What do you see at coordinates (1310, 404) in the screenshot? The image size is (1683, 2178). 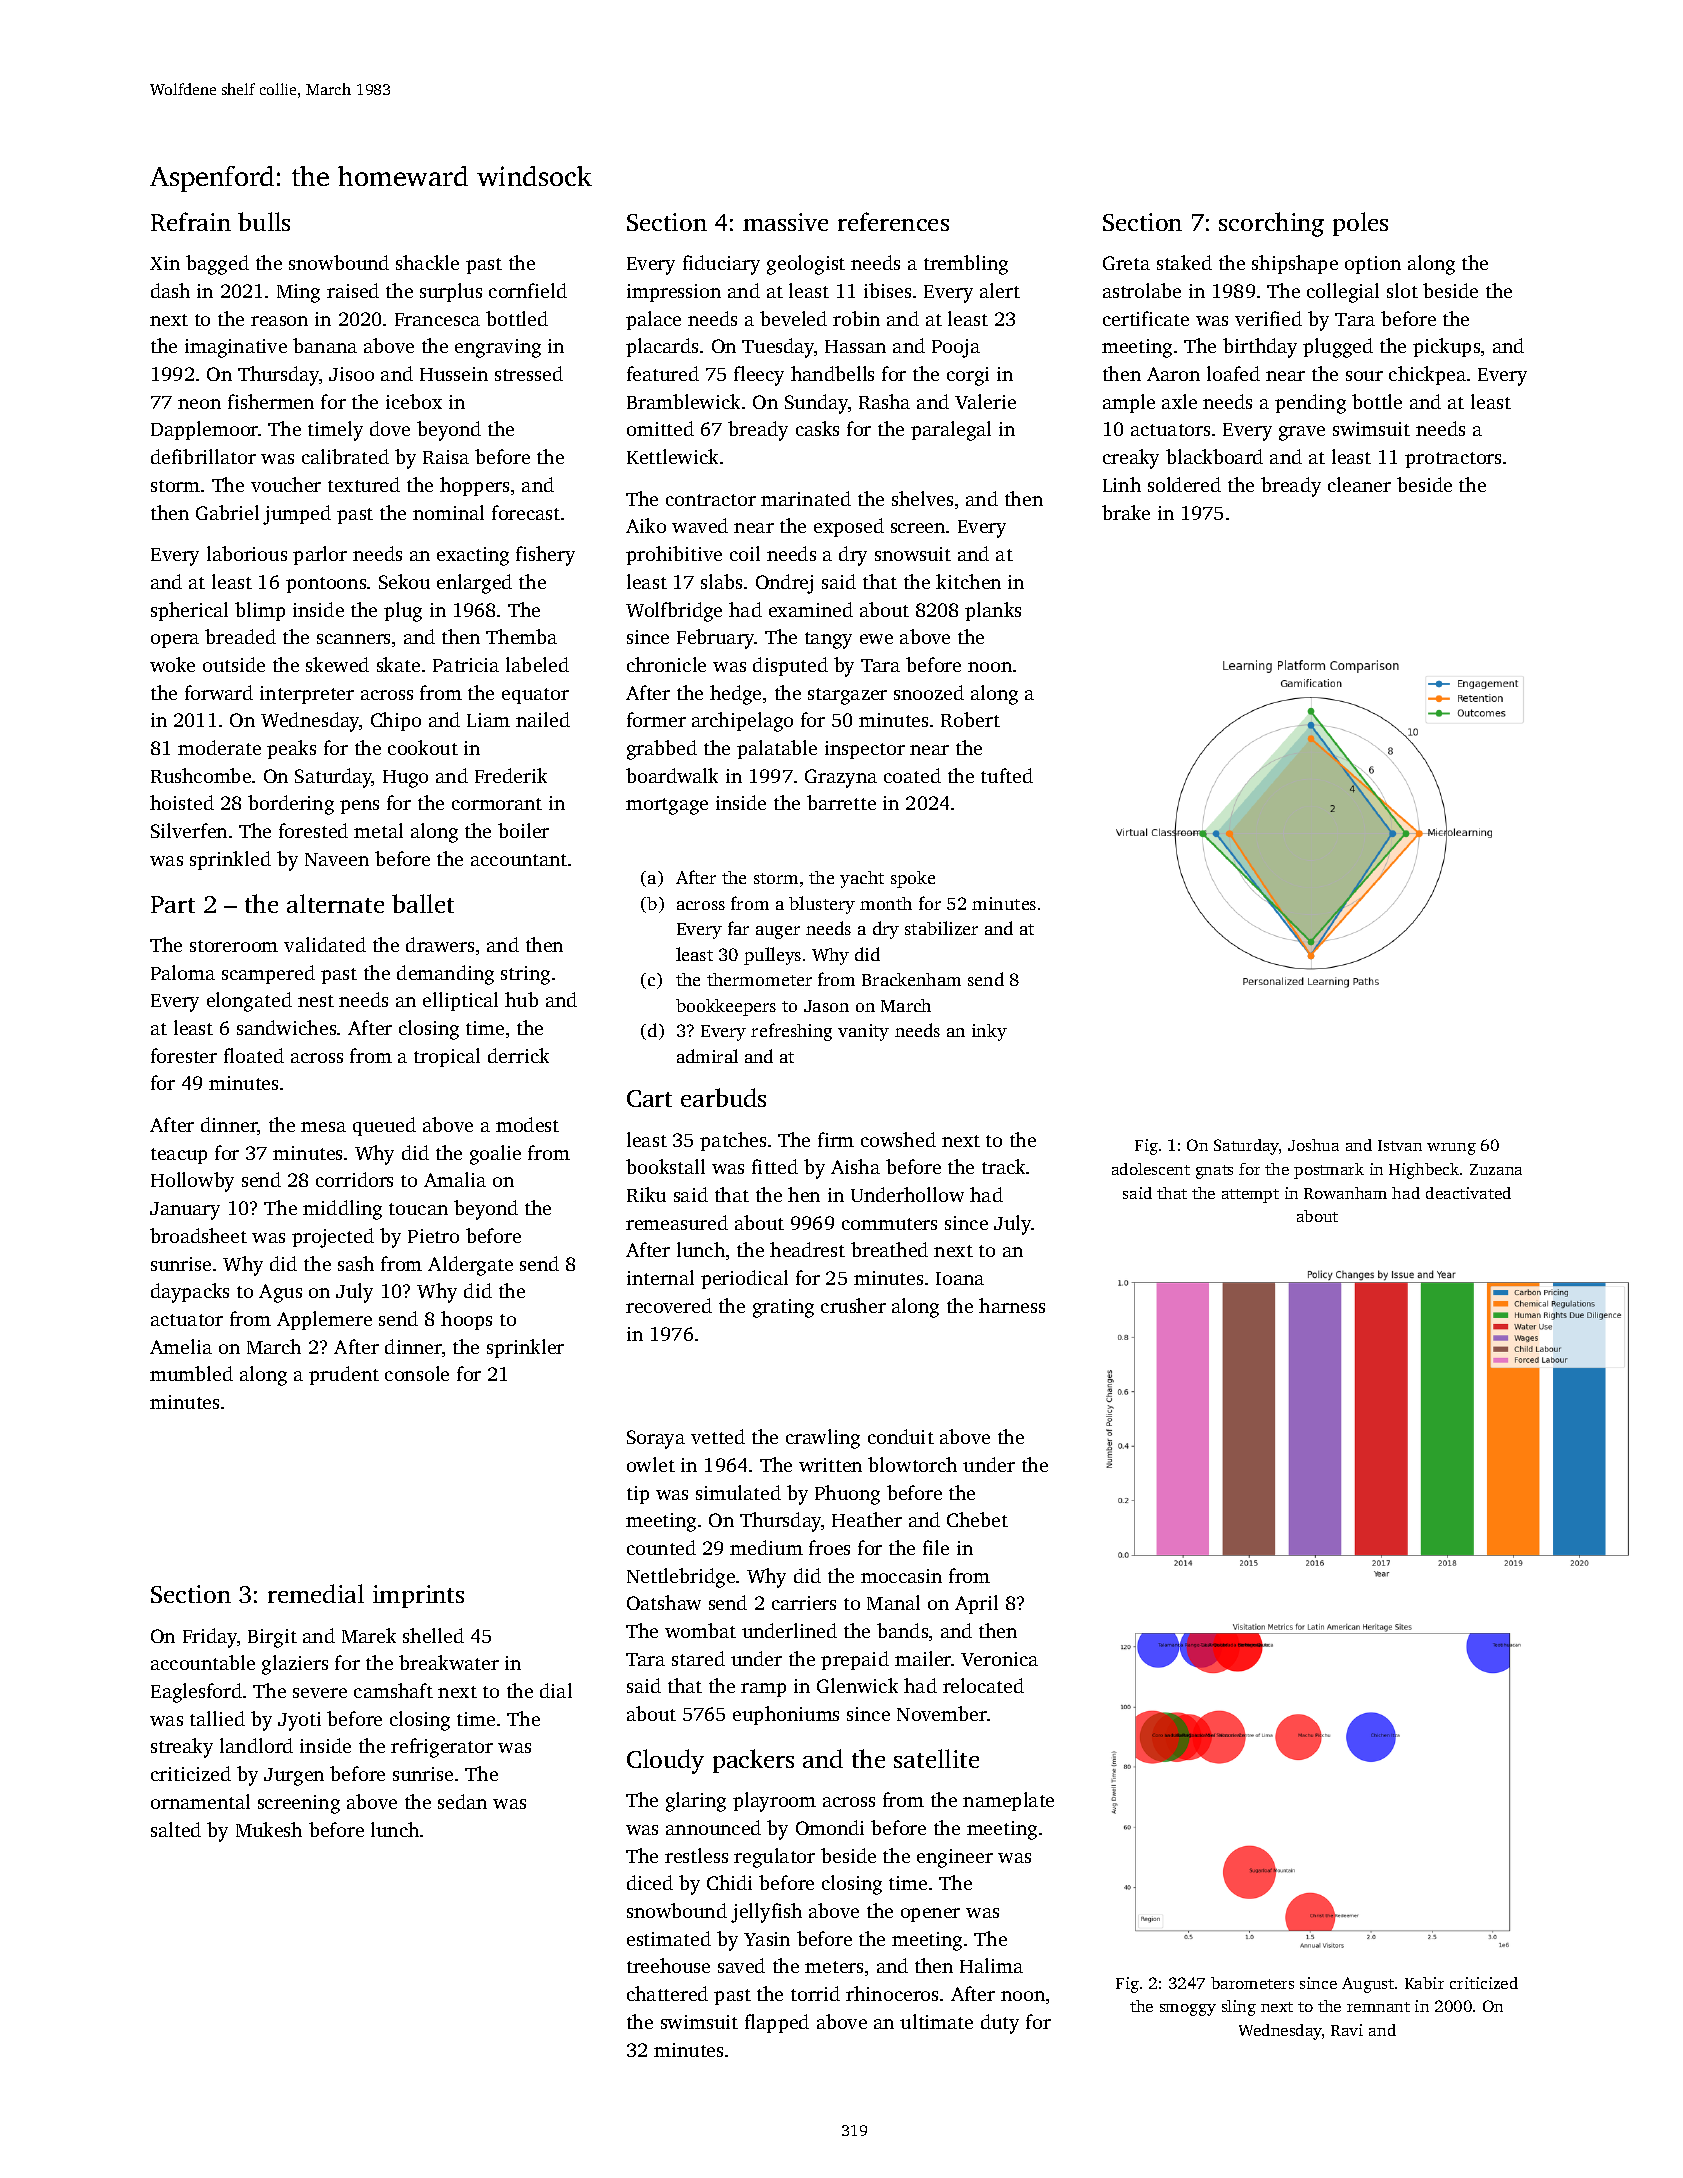 I see `pending` at bounding box center [1310, 404].
